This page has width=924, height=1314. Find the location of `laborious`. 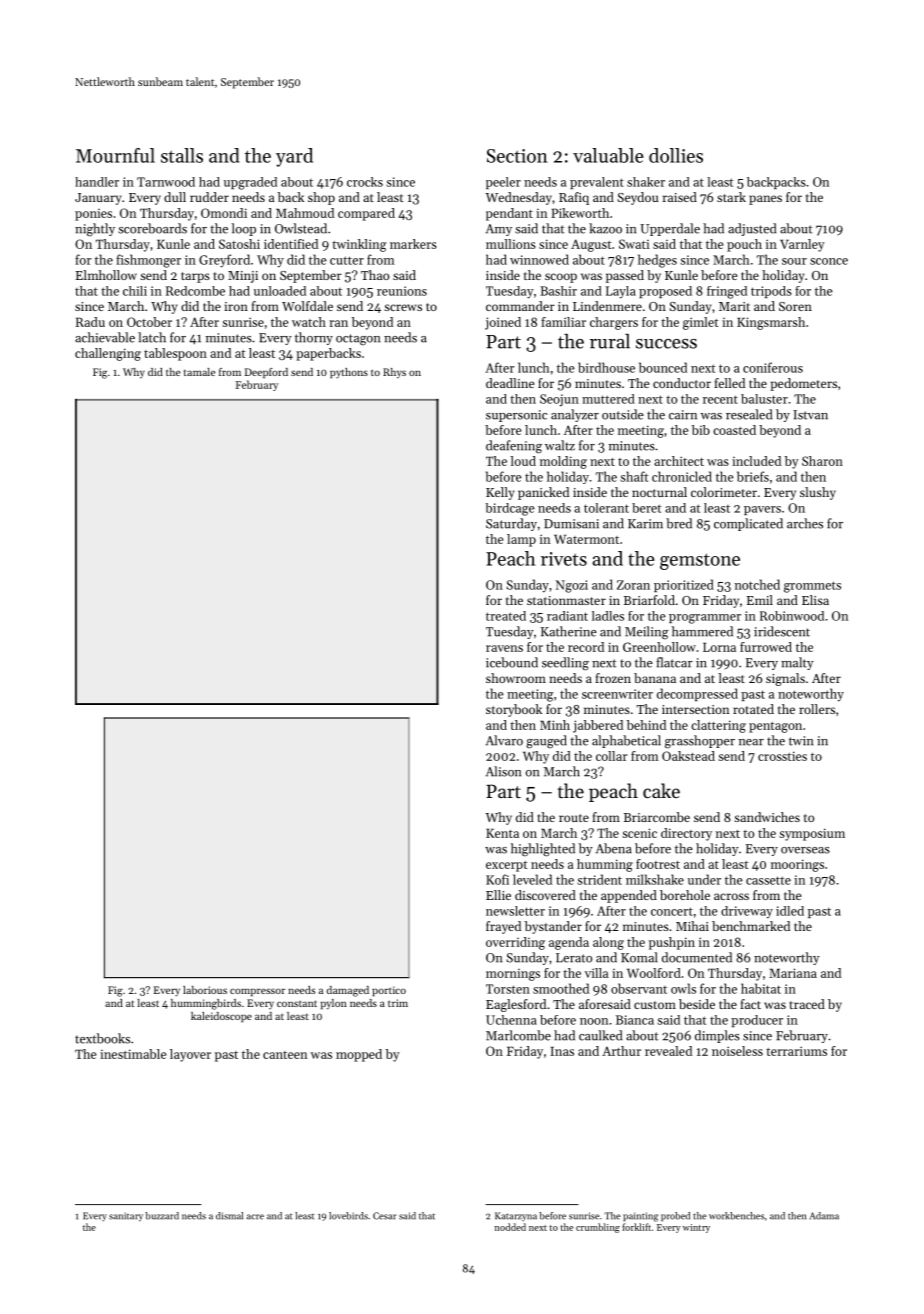

laborious is located at coordinates (205, 990).
